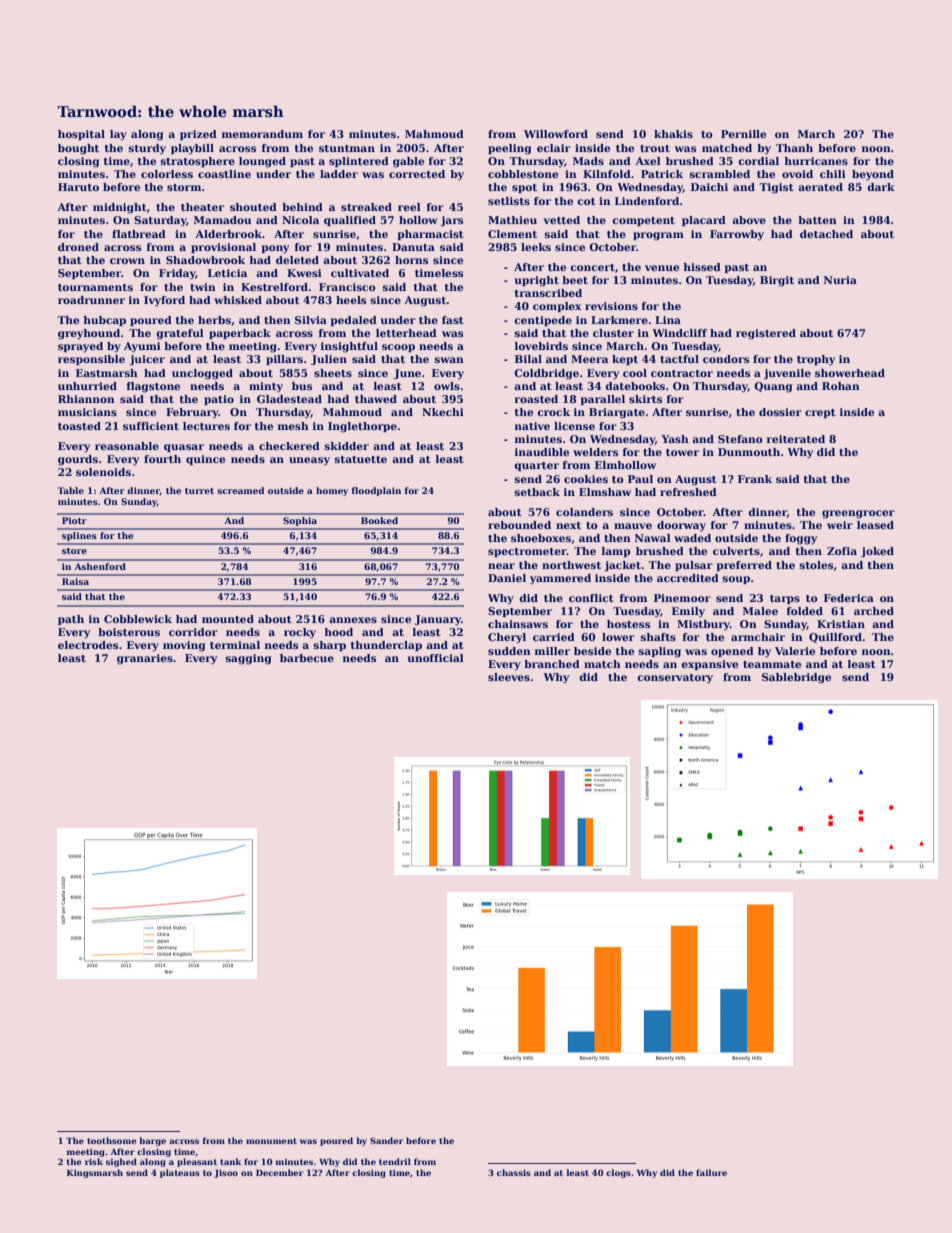 The height and width of the image is (1233, 952). Describe the element at coordinates (248, 659) in the image. I see `sagging` at that location.
